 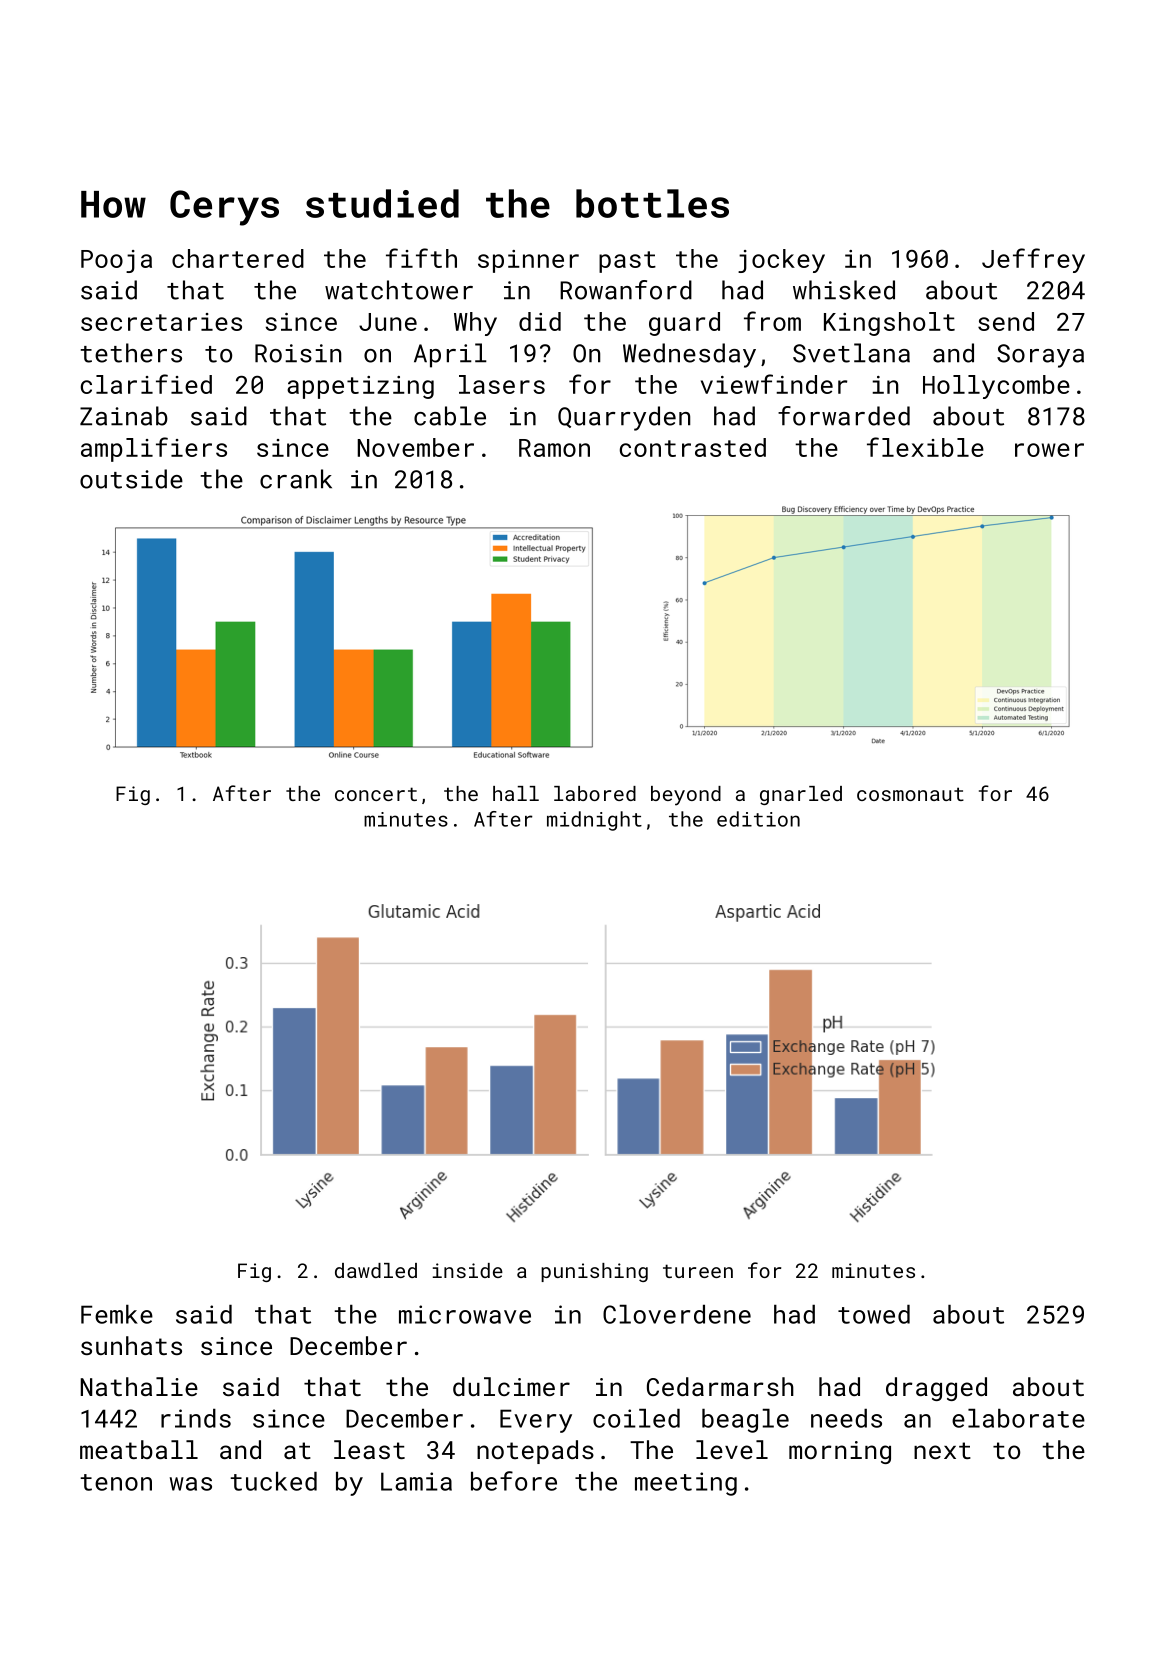 I want to click on Ramon, so click(x=554, y=448).
